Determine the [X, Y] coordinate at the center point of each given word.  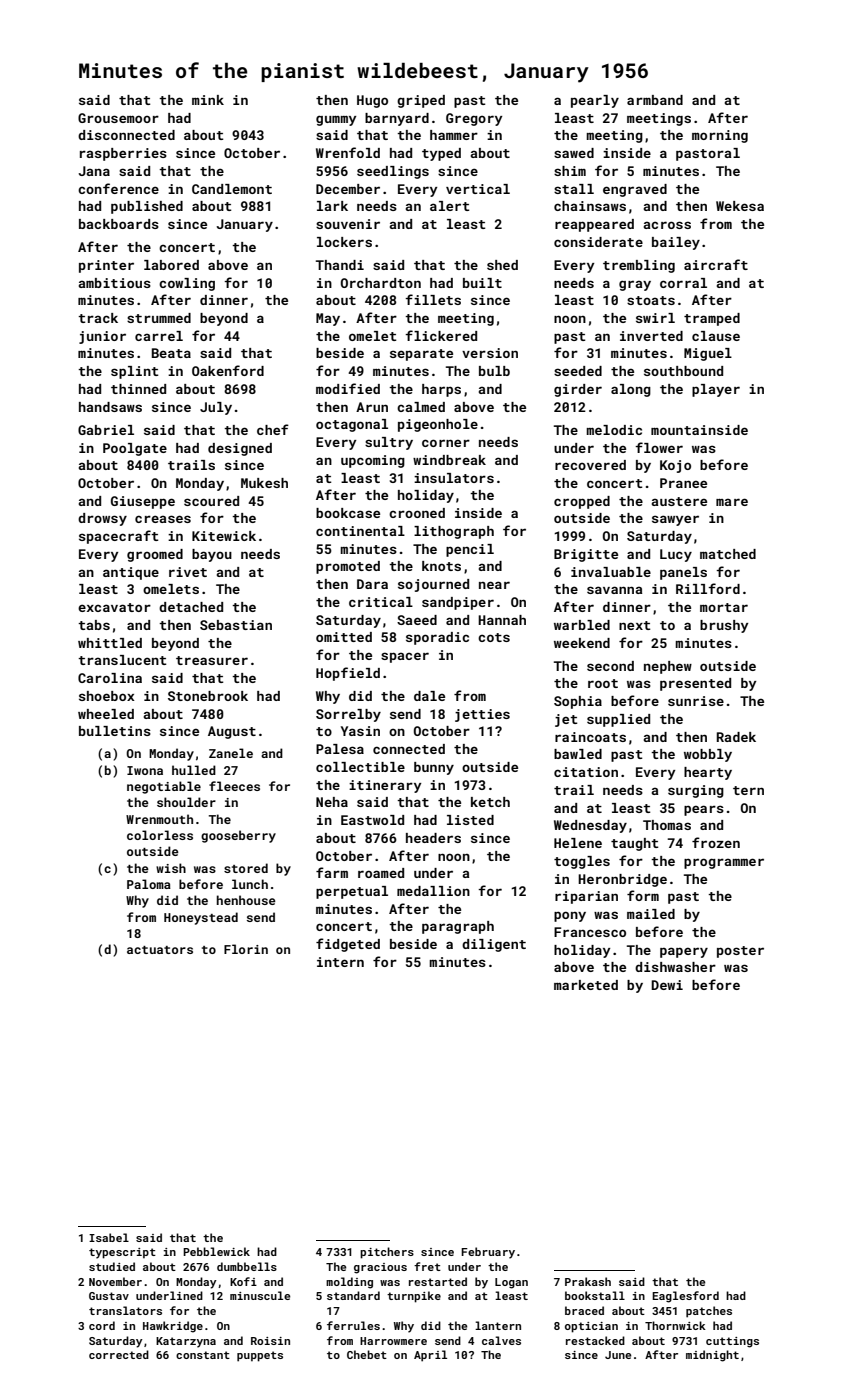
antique [131, 573]
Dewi [667, 985]
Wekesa [740, 206]
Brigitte [586, 555]
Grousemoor [118, 118]
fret [427, 1266]
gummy [336, 120]
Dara [372, 584]
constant [203, 1355]
